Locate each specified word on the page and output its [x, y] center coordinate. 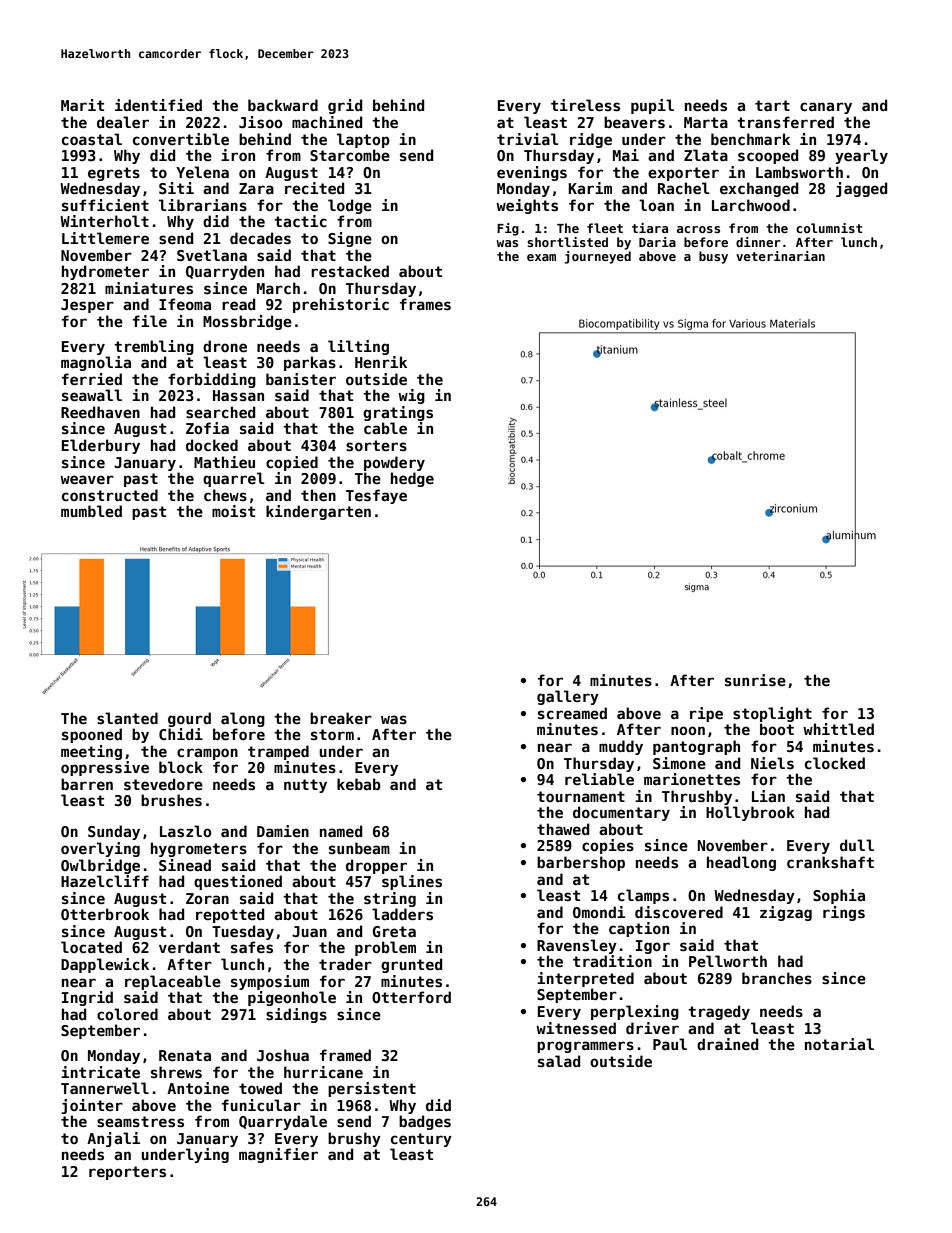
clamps [643, 896]
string [390, 899]
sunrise [755, 680]
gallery [568, 697]
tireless [585, 105]
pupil [652, 106]
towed [260, 1088]
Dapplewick [105, 965]
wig [411, 396]
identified [158, 105]
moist [233, 511]
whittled [838, 729]
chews [225, 495]
